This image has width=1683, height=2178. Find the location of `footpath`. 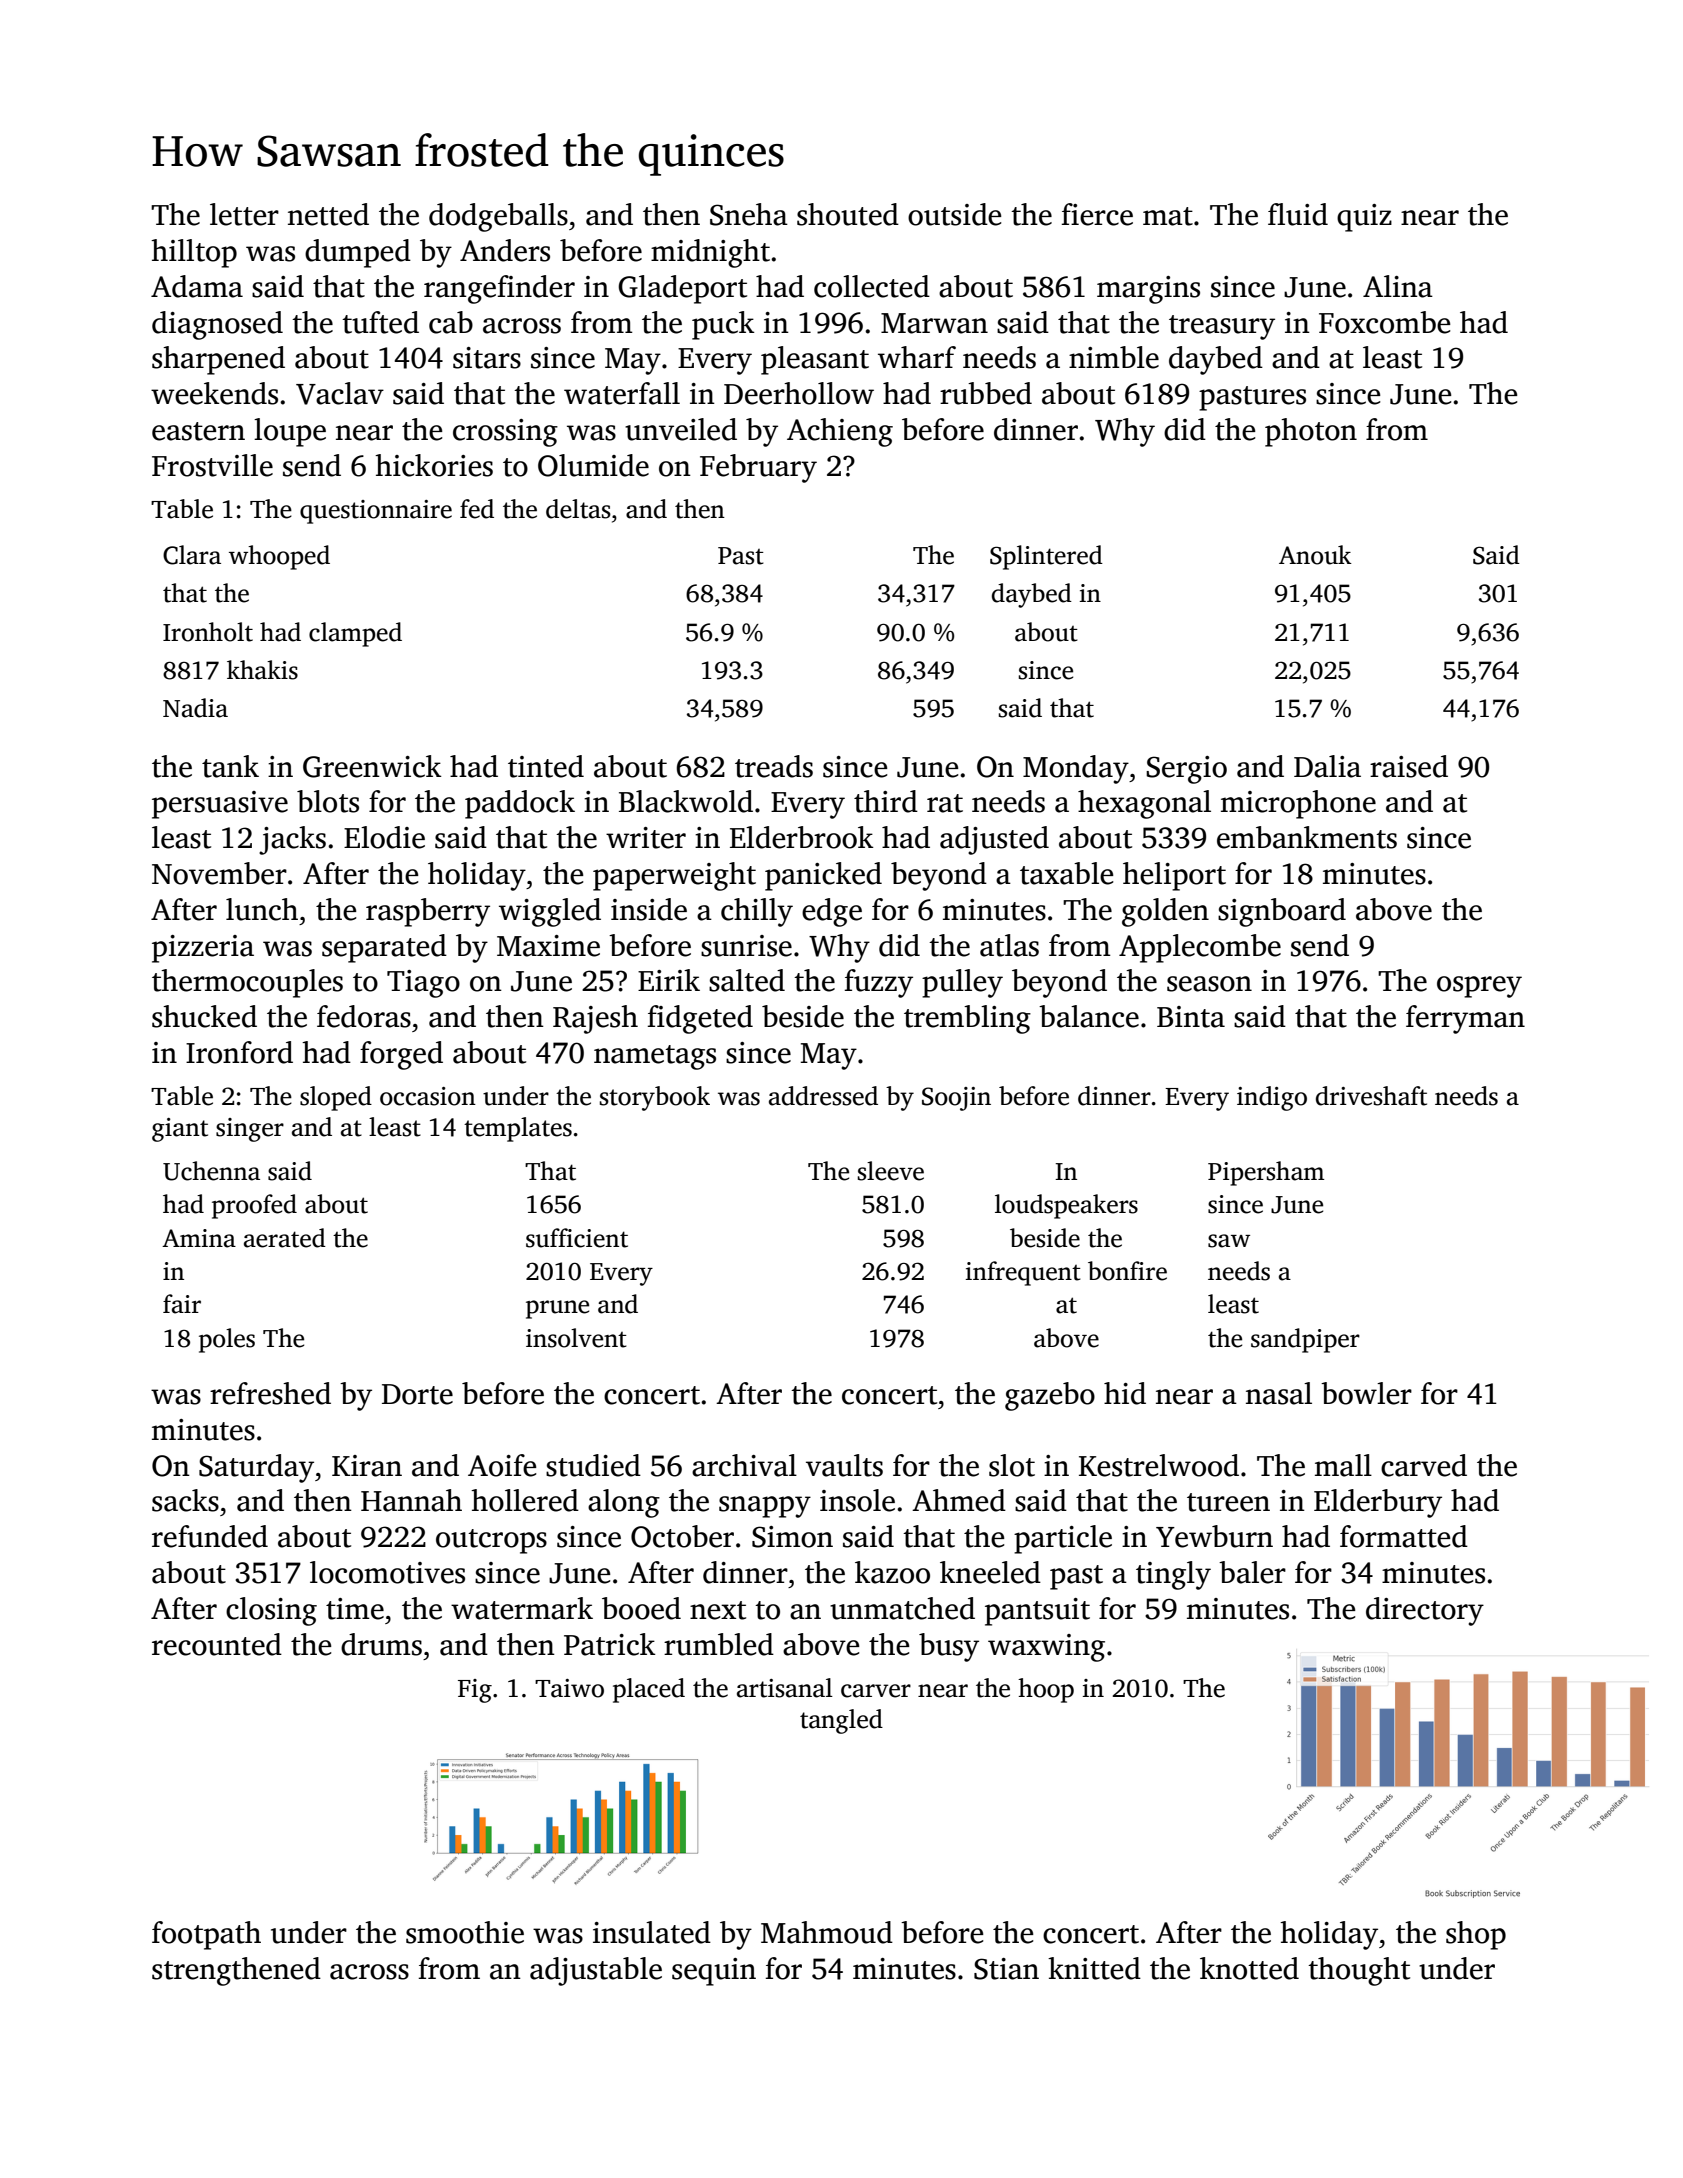

footpath is located at coordinates (206, 1935).
